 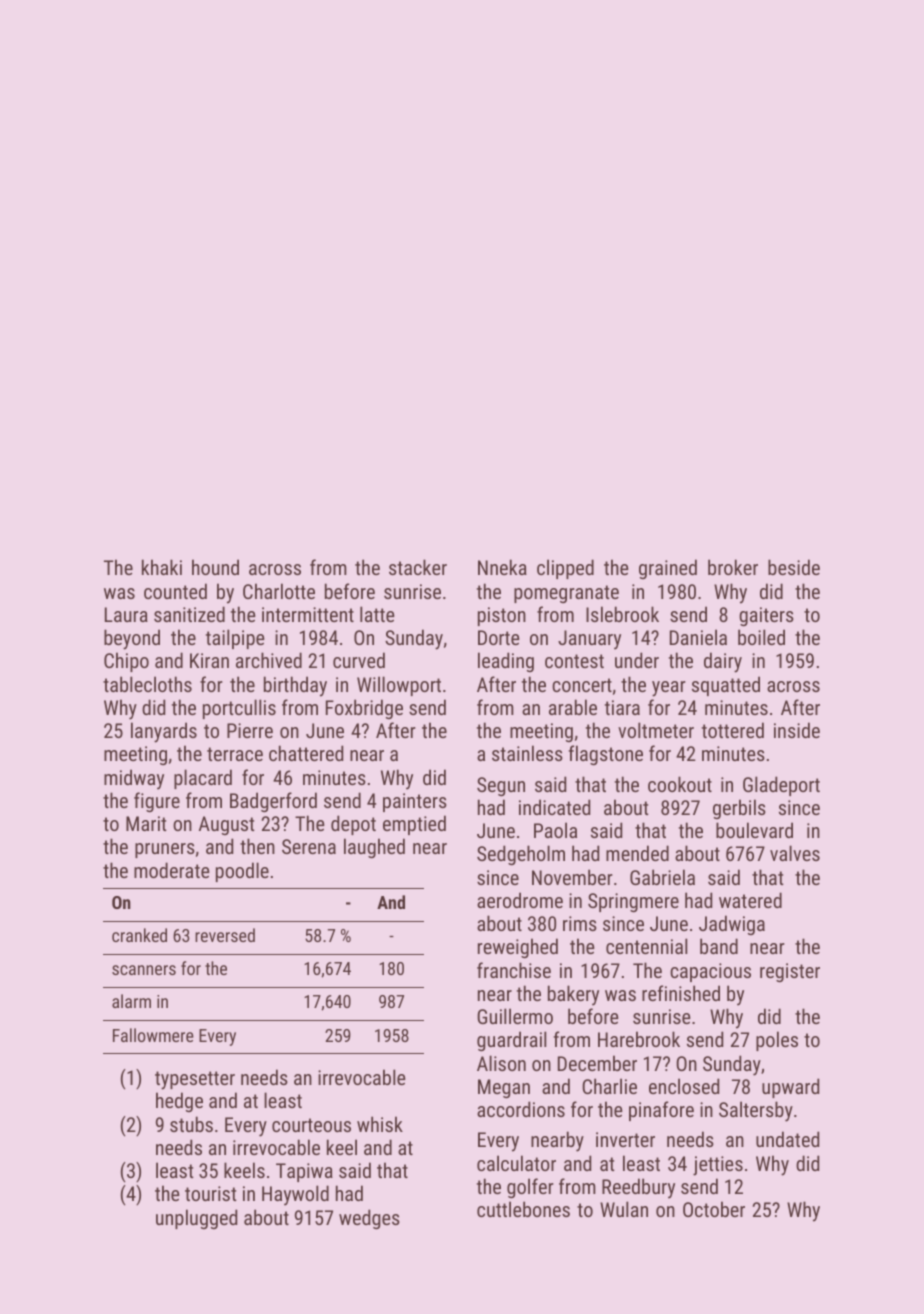 What do you see at coordinates (279, 591) in the document?
I see `Charlotte` at bounding box center [279, 591].
